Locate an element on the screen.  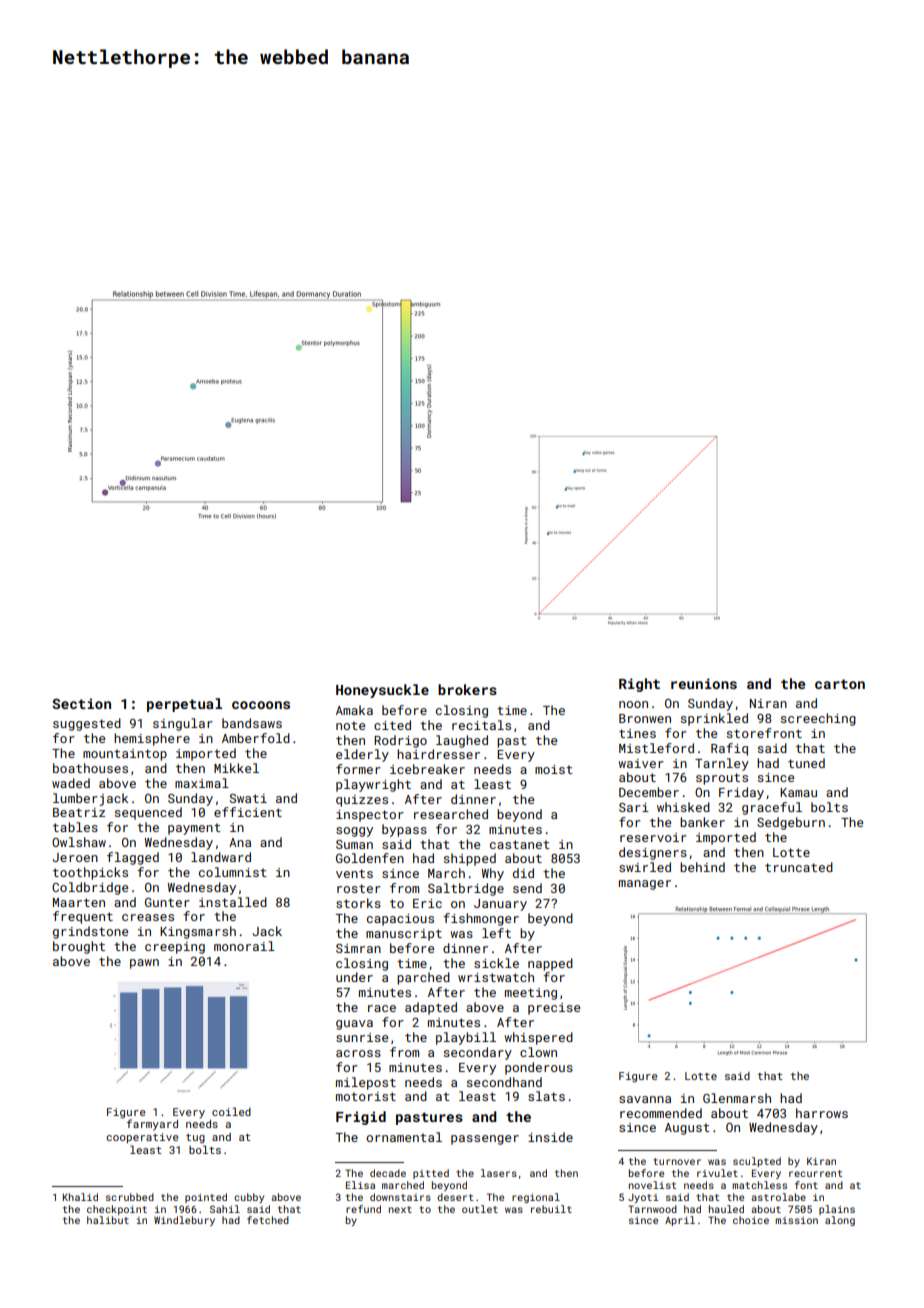
along is located at coordinates (840, 1221).
